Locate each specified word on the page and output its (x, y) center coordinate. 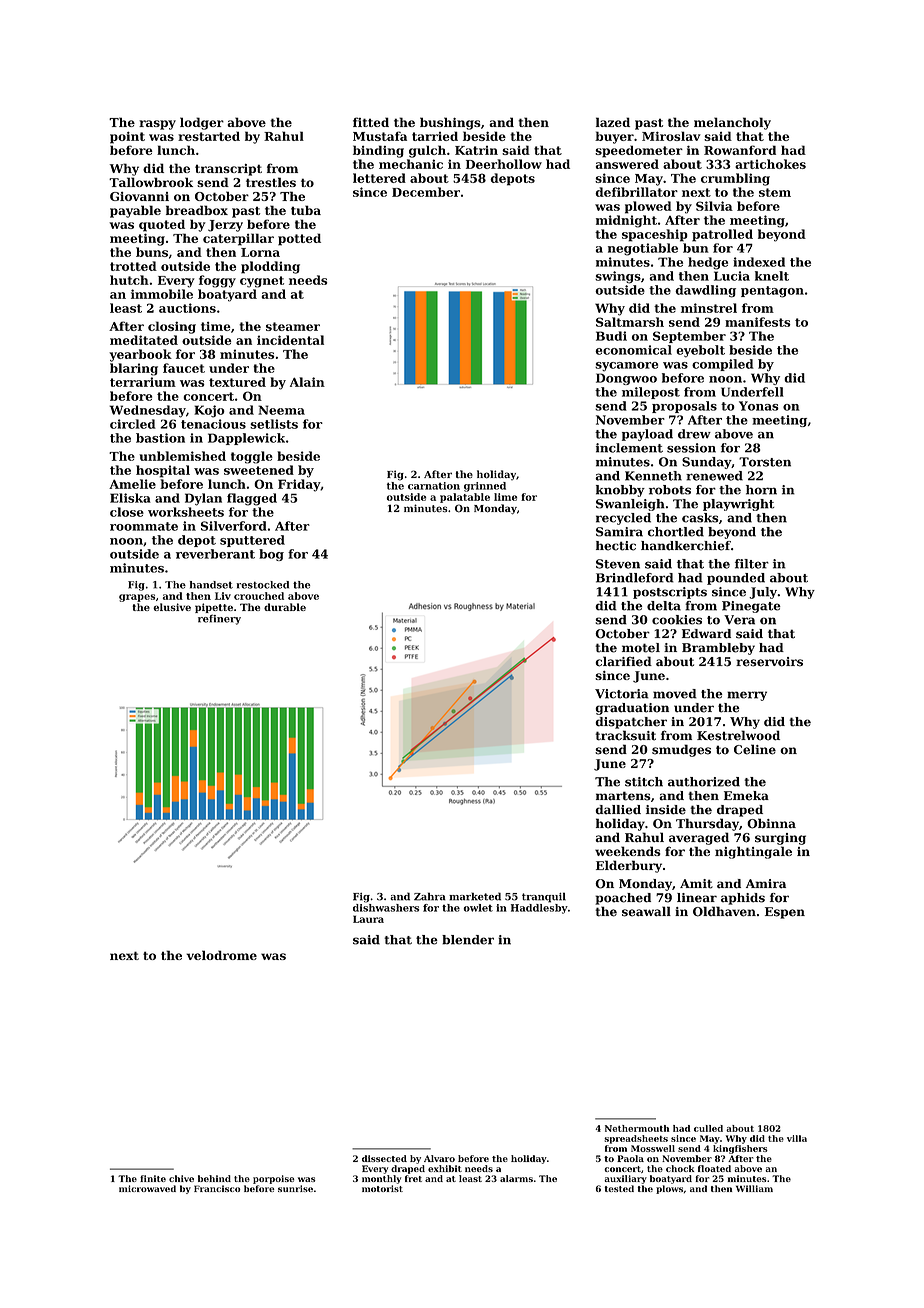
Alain (307, 382)
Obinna (771, 823)
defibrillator (636, 192)
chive (181, 1178)
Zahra (430, 896)
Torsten (765, 462)
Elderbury (629, 866)
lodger (202, 123)
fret (413, 1178)
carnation (434, 486)
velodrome (221, 955)
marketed (475, 896)
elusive (172, 607)
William (754, 1188)
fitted (371, 122)
